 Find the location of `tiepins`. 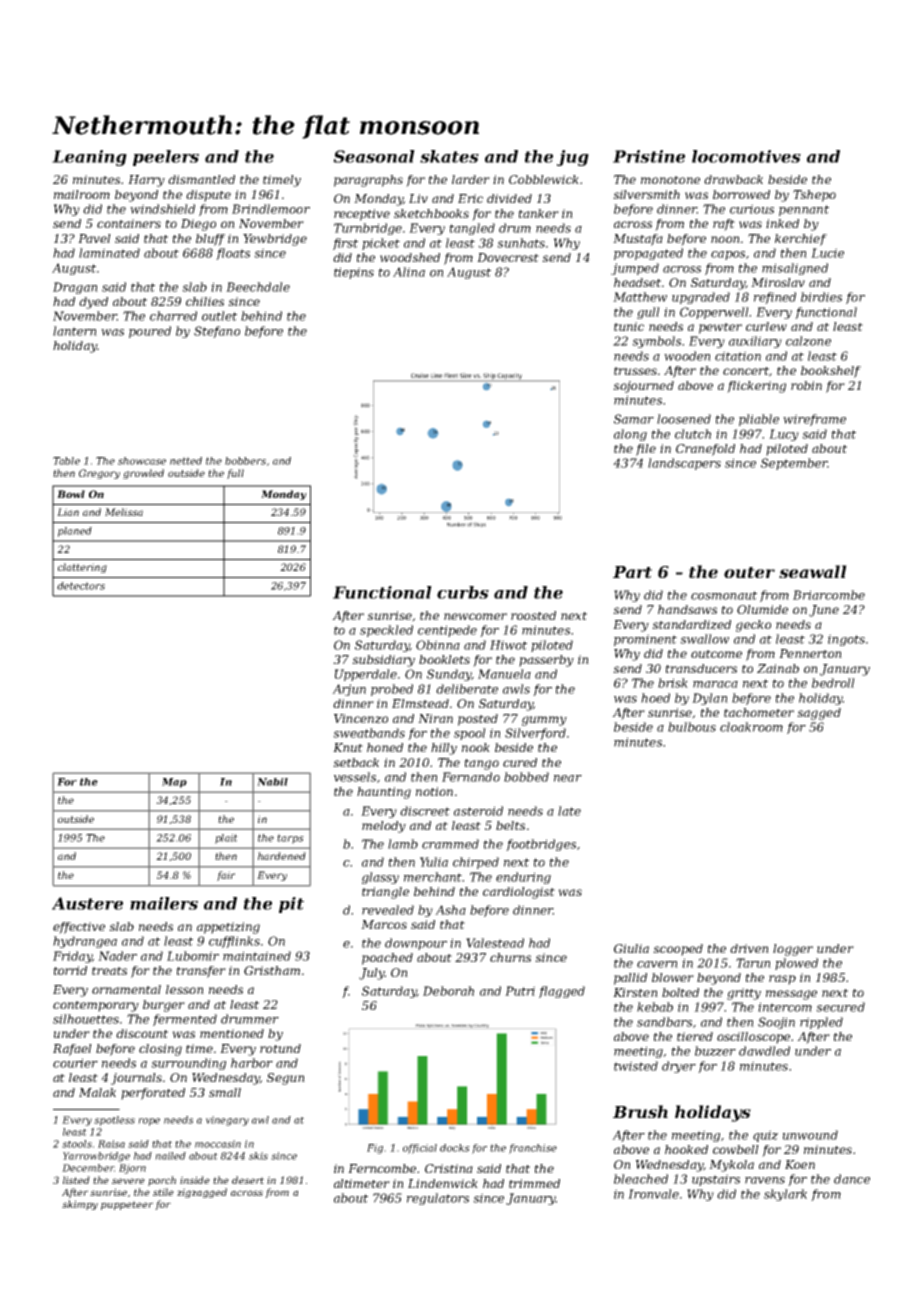

tiepins is located at coordinates (354, 273).
